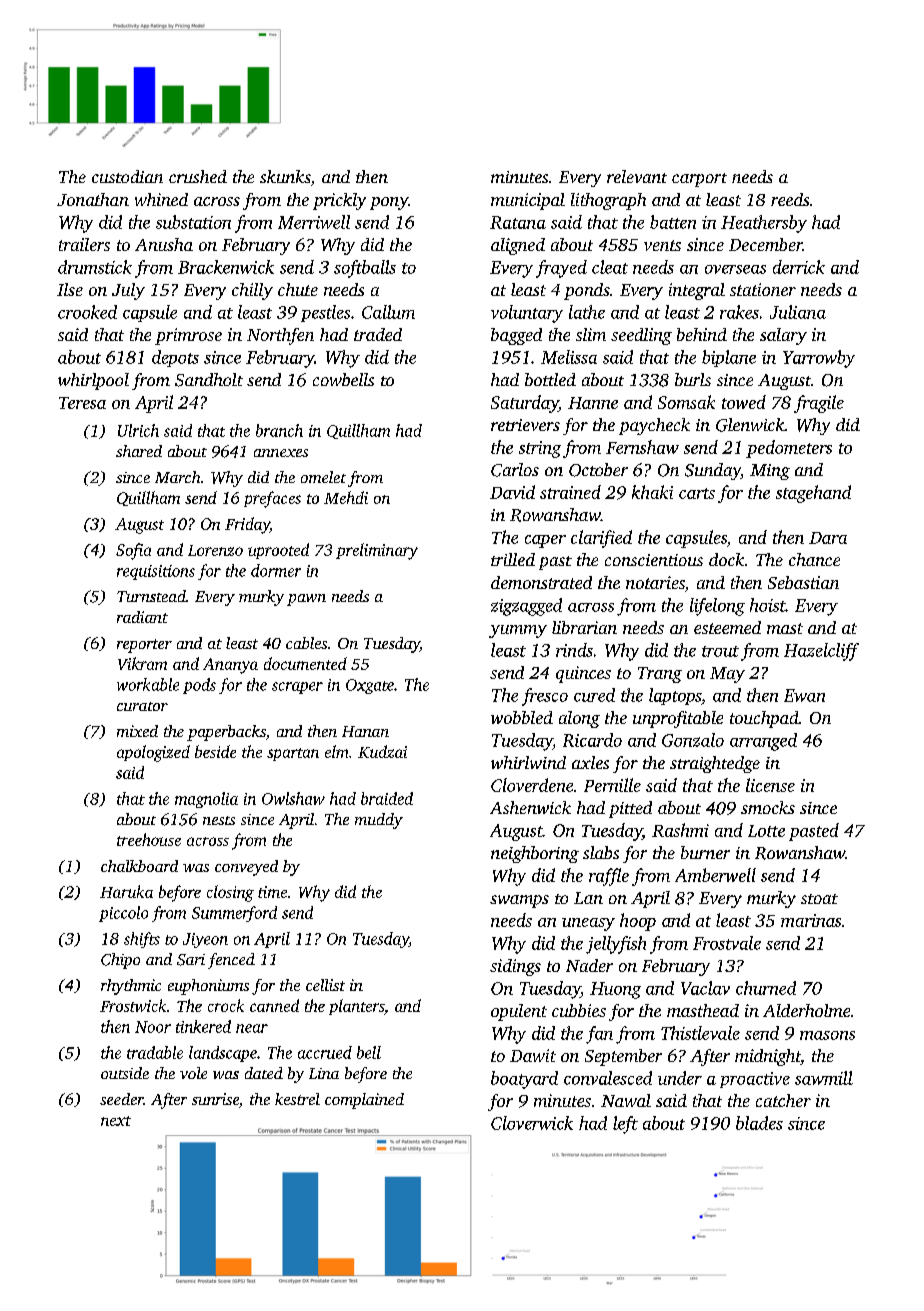 The image size is (924, 1311). What do you see at coordinates (370, 686) in the screenshot?
I see `Oxgate` at bounding box center [370, 686].
